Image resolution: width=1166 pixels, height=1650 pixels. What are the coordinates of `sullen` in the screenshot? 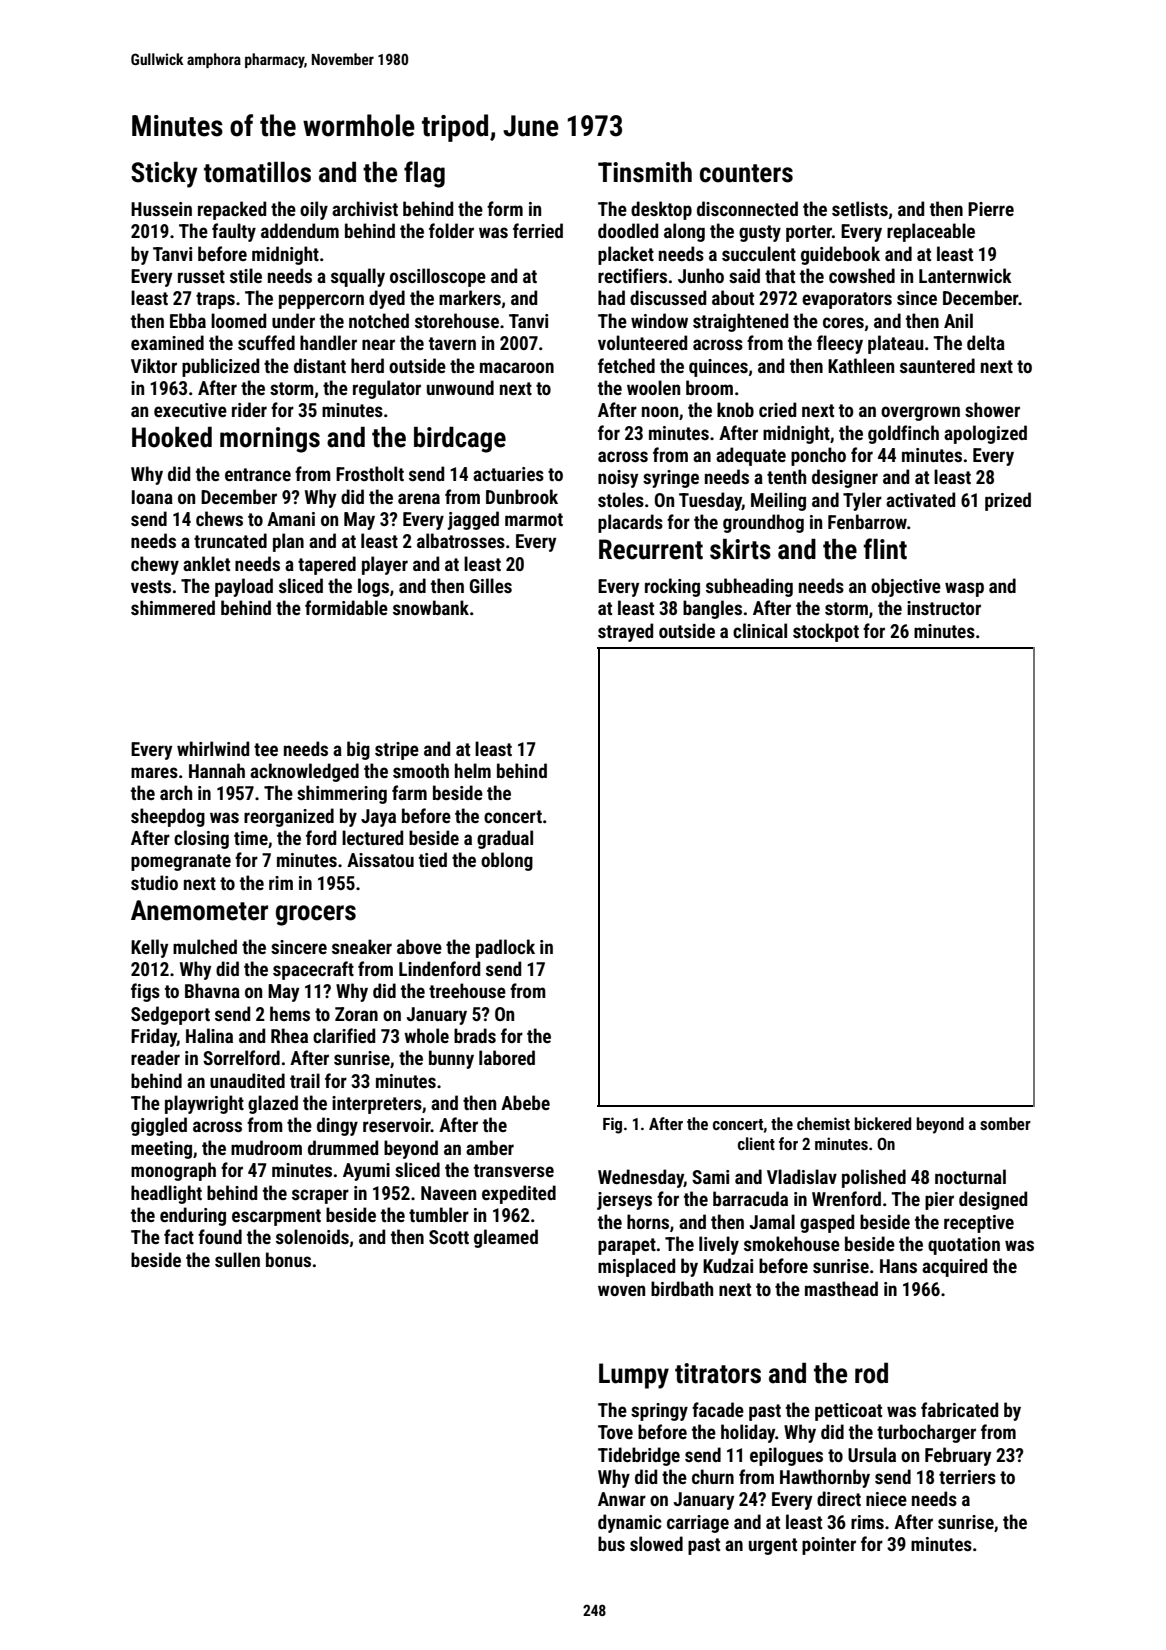 It's located at (237, 1259).
